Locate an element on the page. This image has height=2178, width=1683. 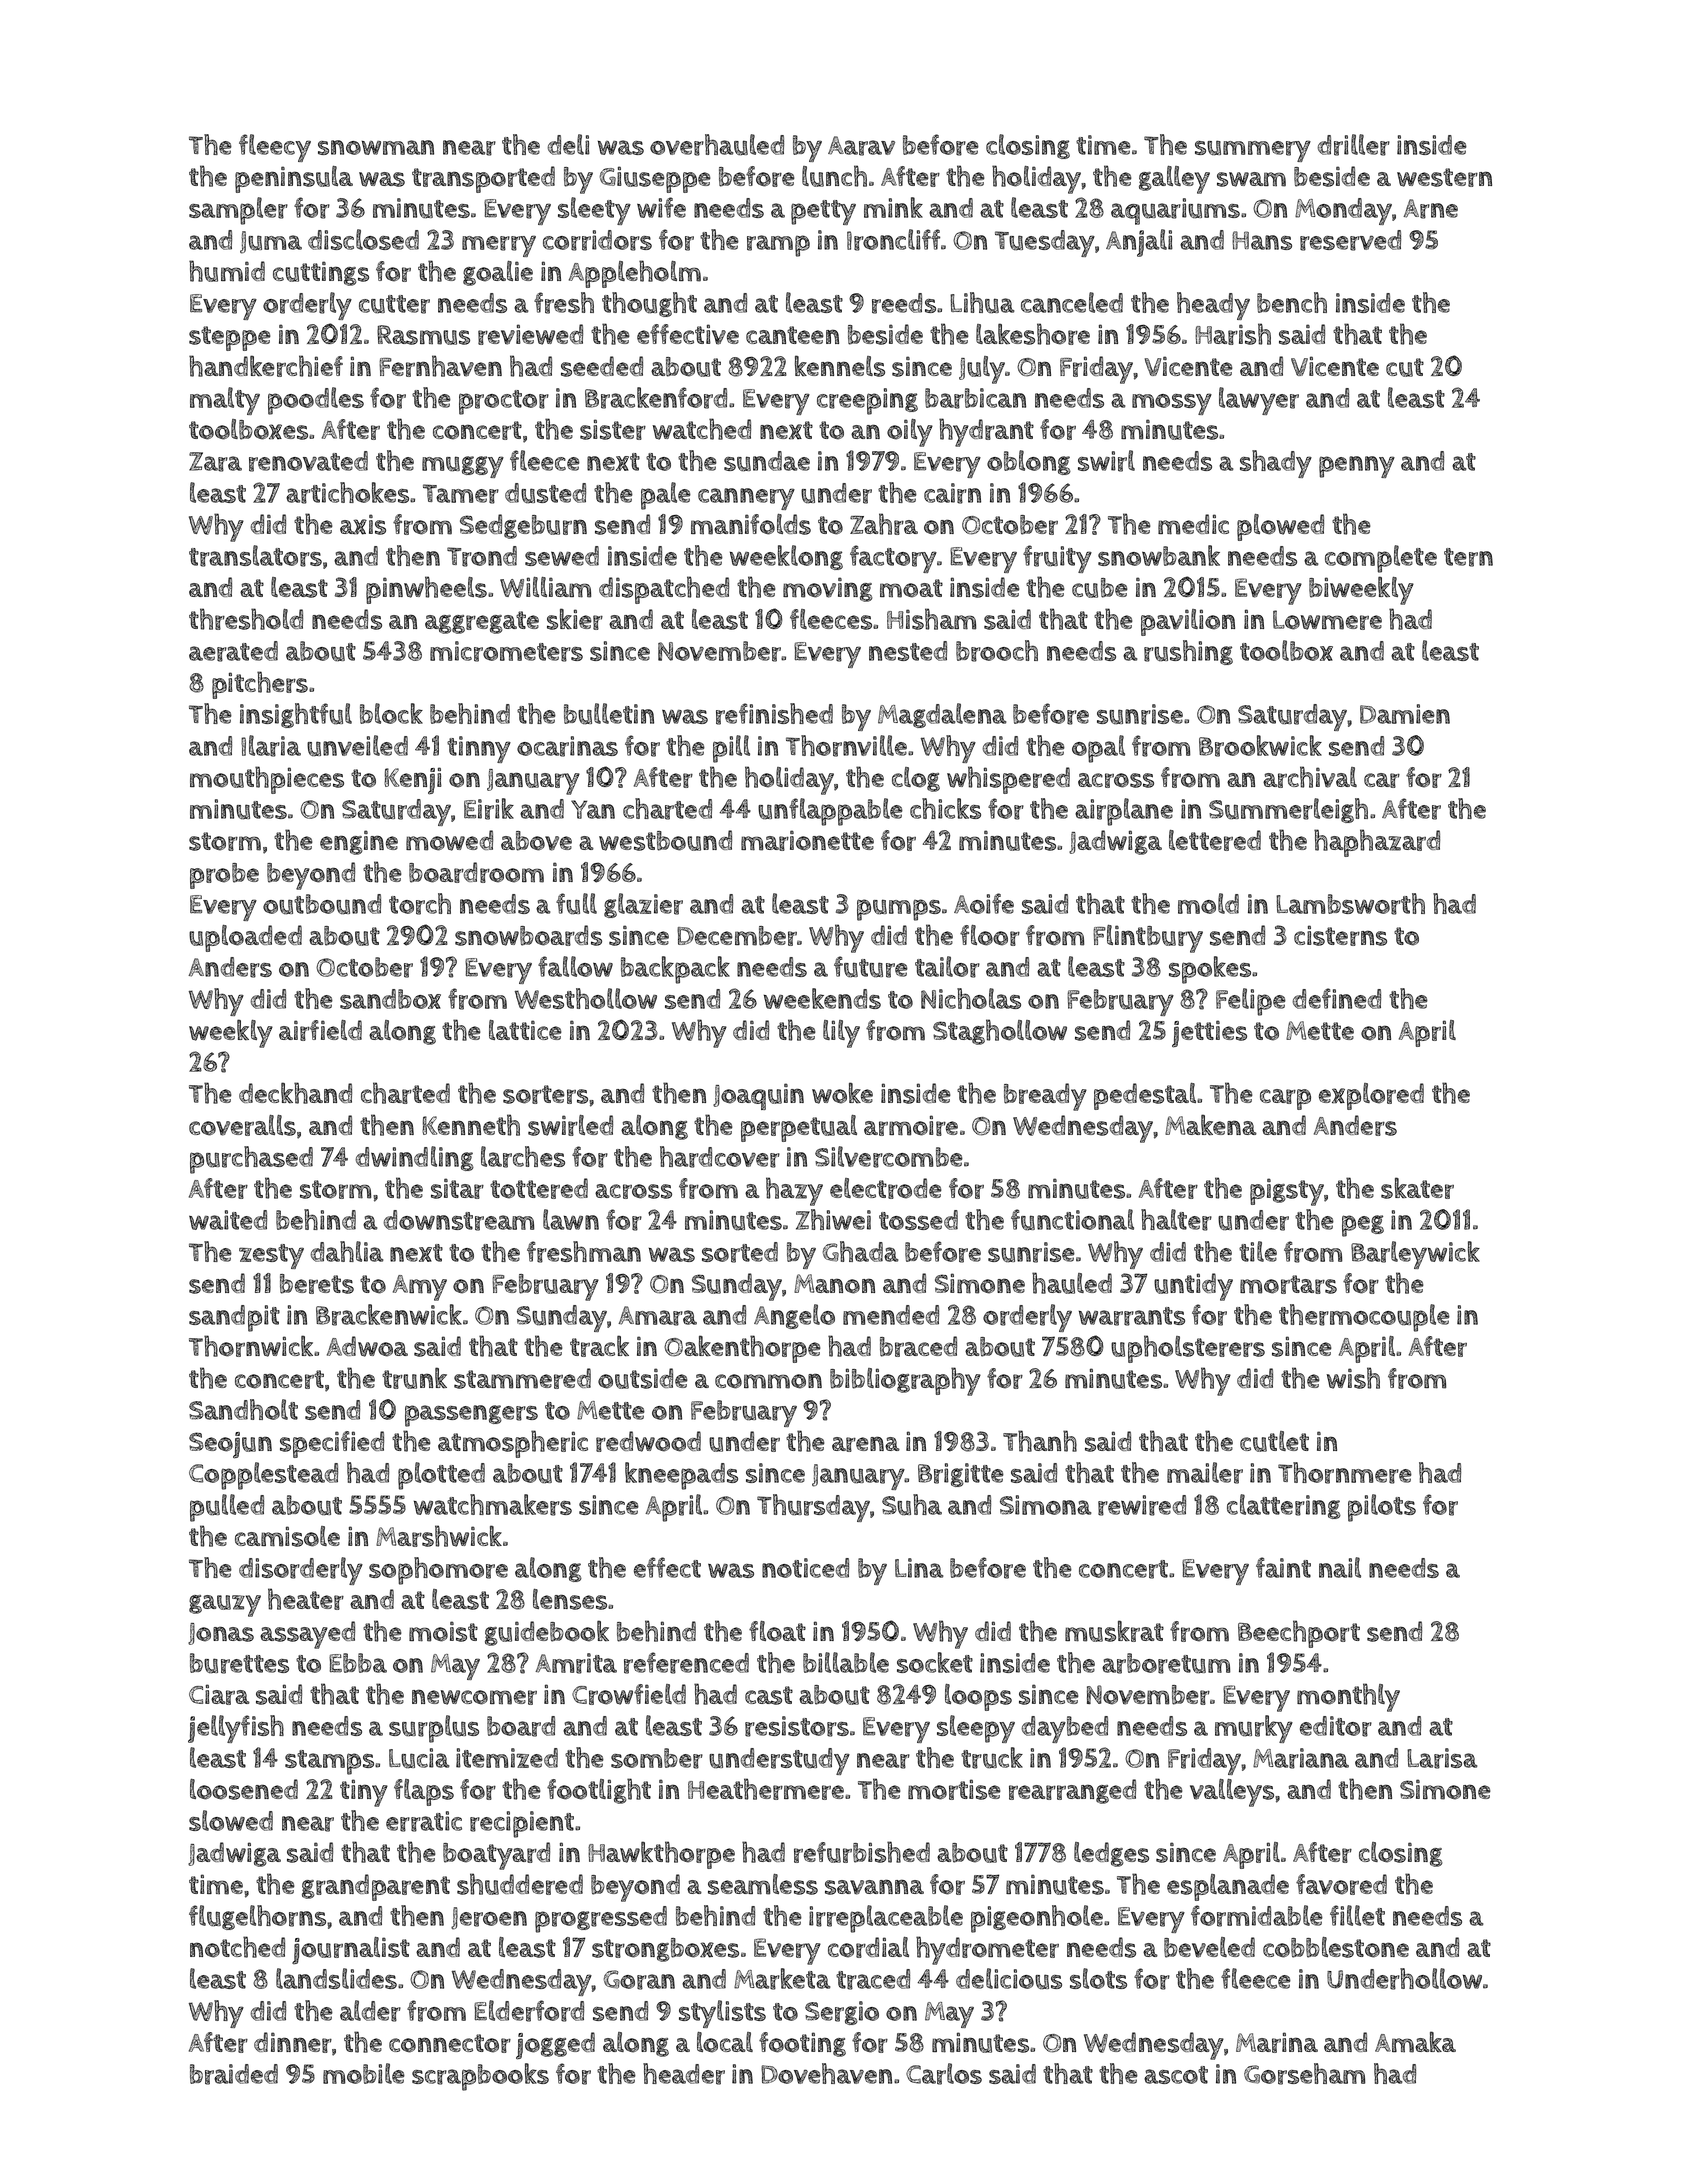
Barleywick is located at coordinates (1415, 1255).
